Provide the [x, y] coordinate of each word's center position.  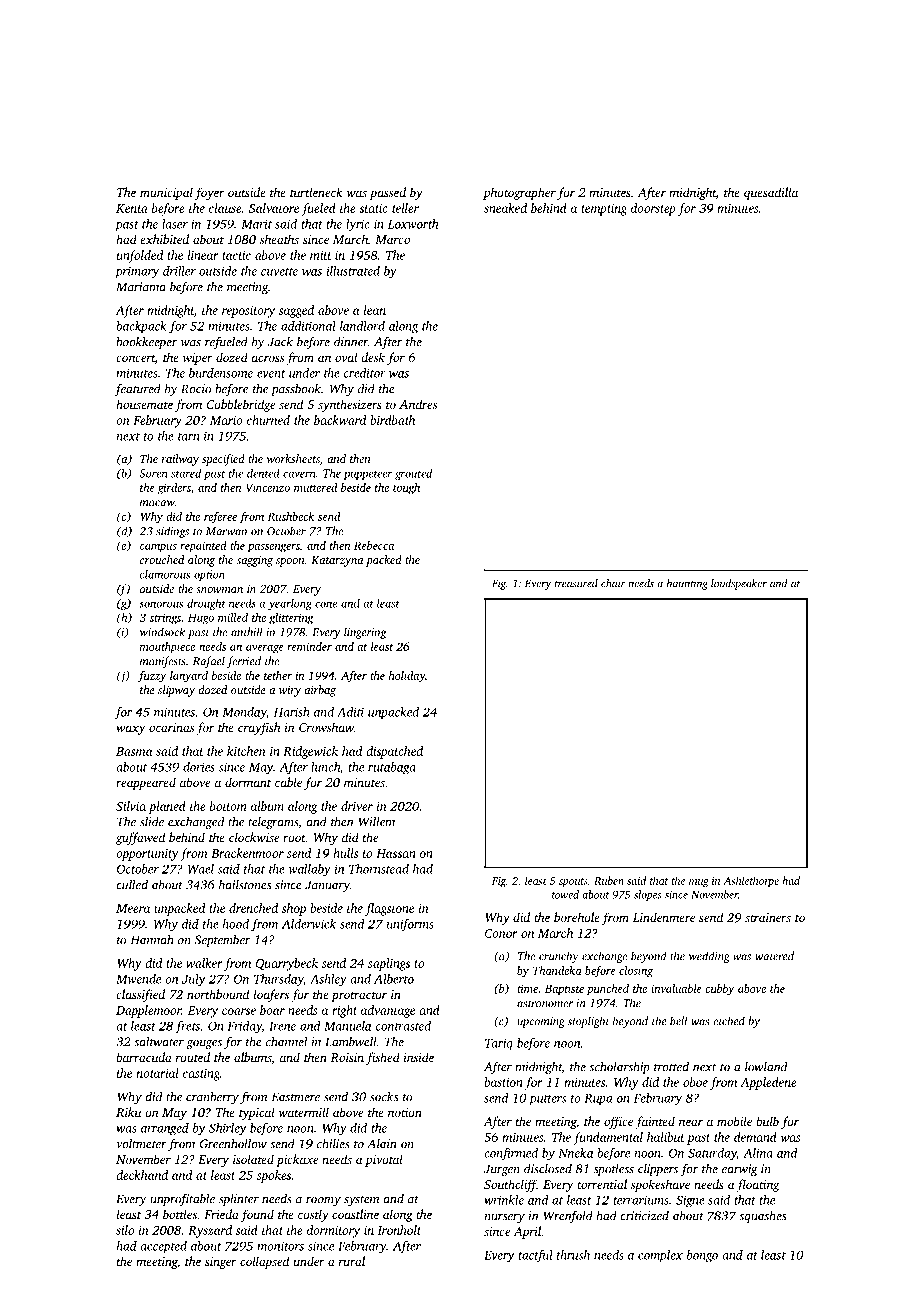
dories [199, 767]
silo [125, 1230]
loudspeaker [739, 584]
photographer [519, 193]
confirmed [511, 1154]
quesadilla [771, 193]
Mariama [141, 287]
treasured [576, 583]
